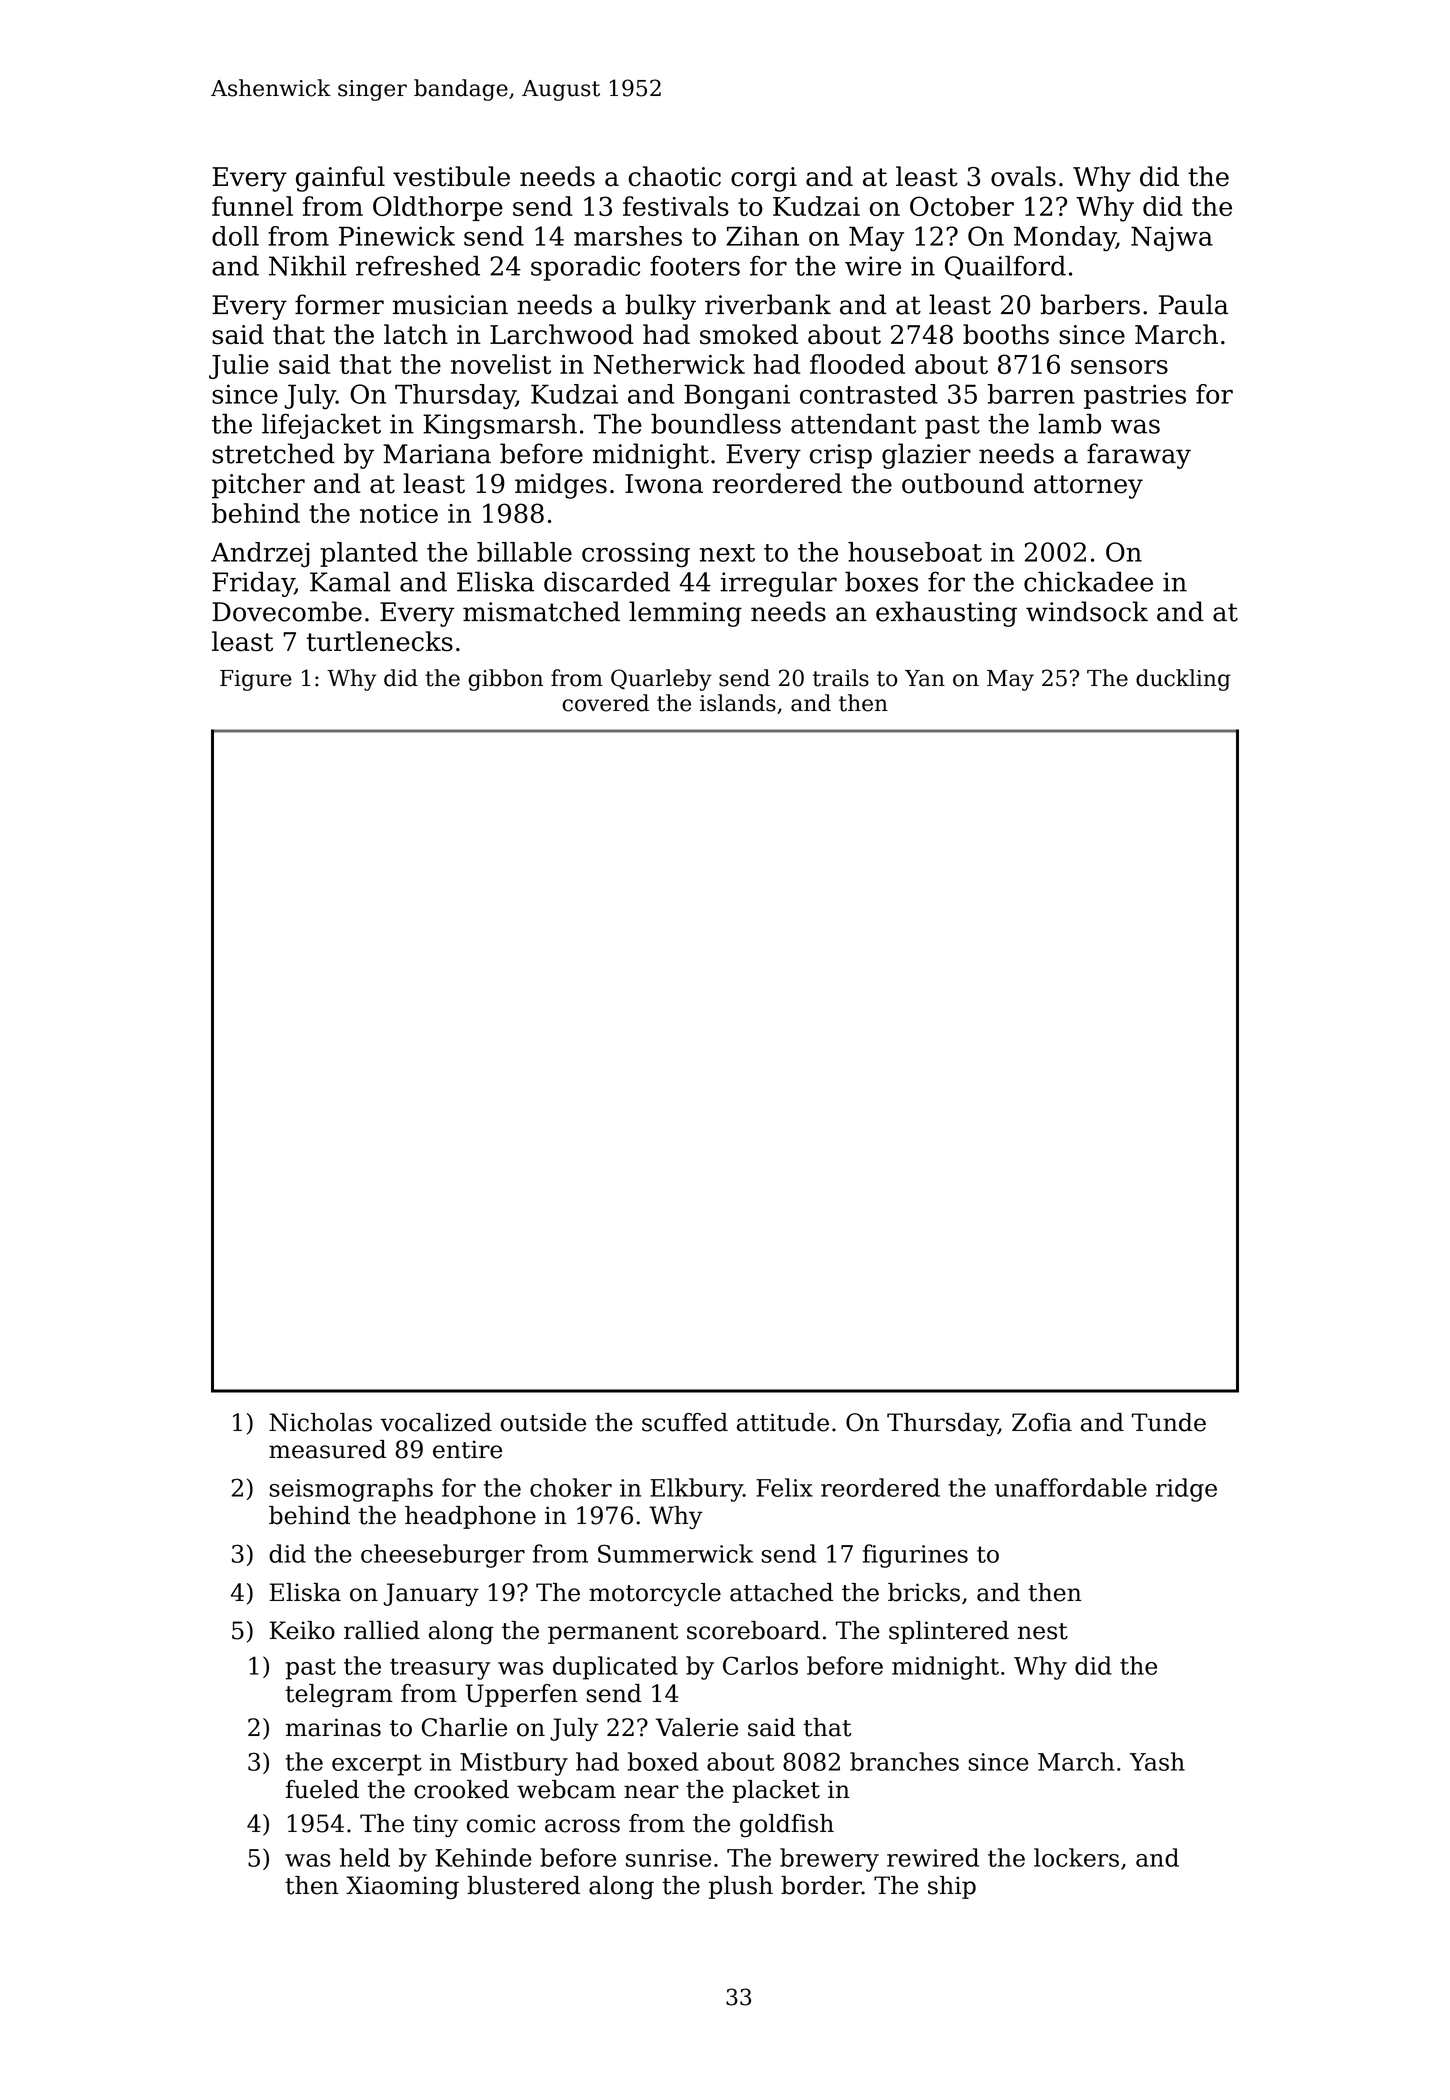 This image has height=2100, width=1450. Describe the element at coordinates (1169, 1422) in the image. I see `Tunde` at that location.
